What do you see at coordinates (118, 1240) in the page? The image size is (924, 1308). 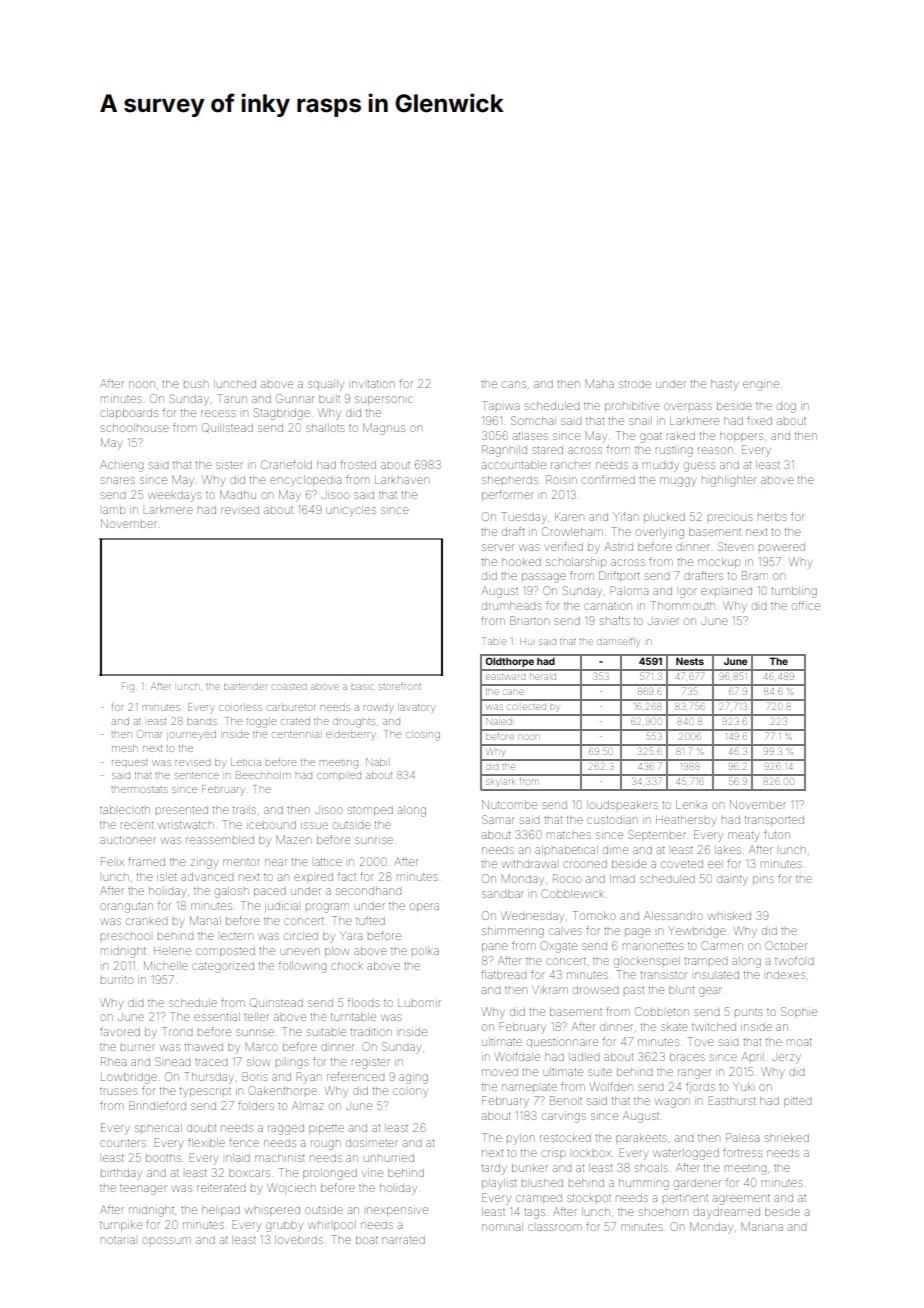 I see `notarial` at bounding box center [118, 1240].
